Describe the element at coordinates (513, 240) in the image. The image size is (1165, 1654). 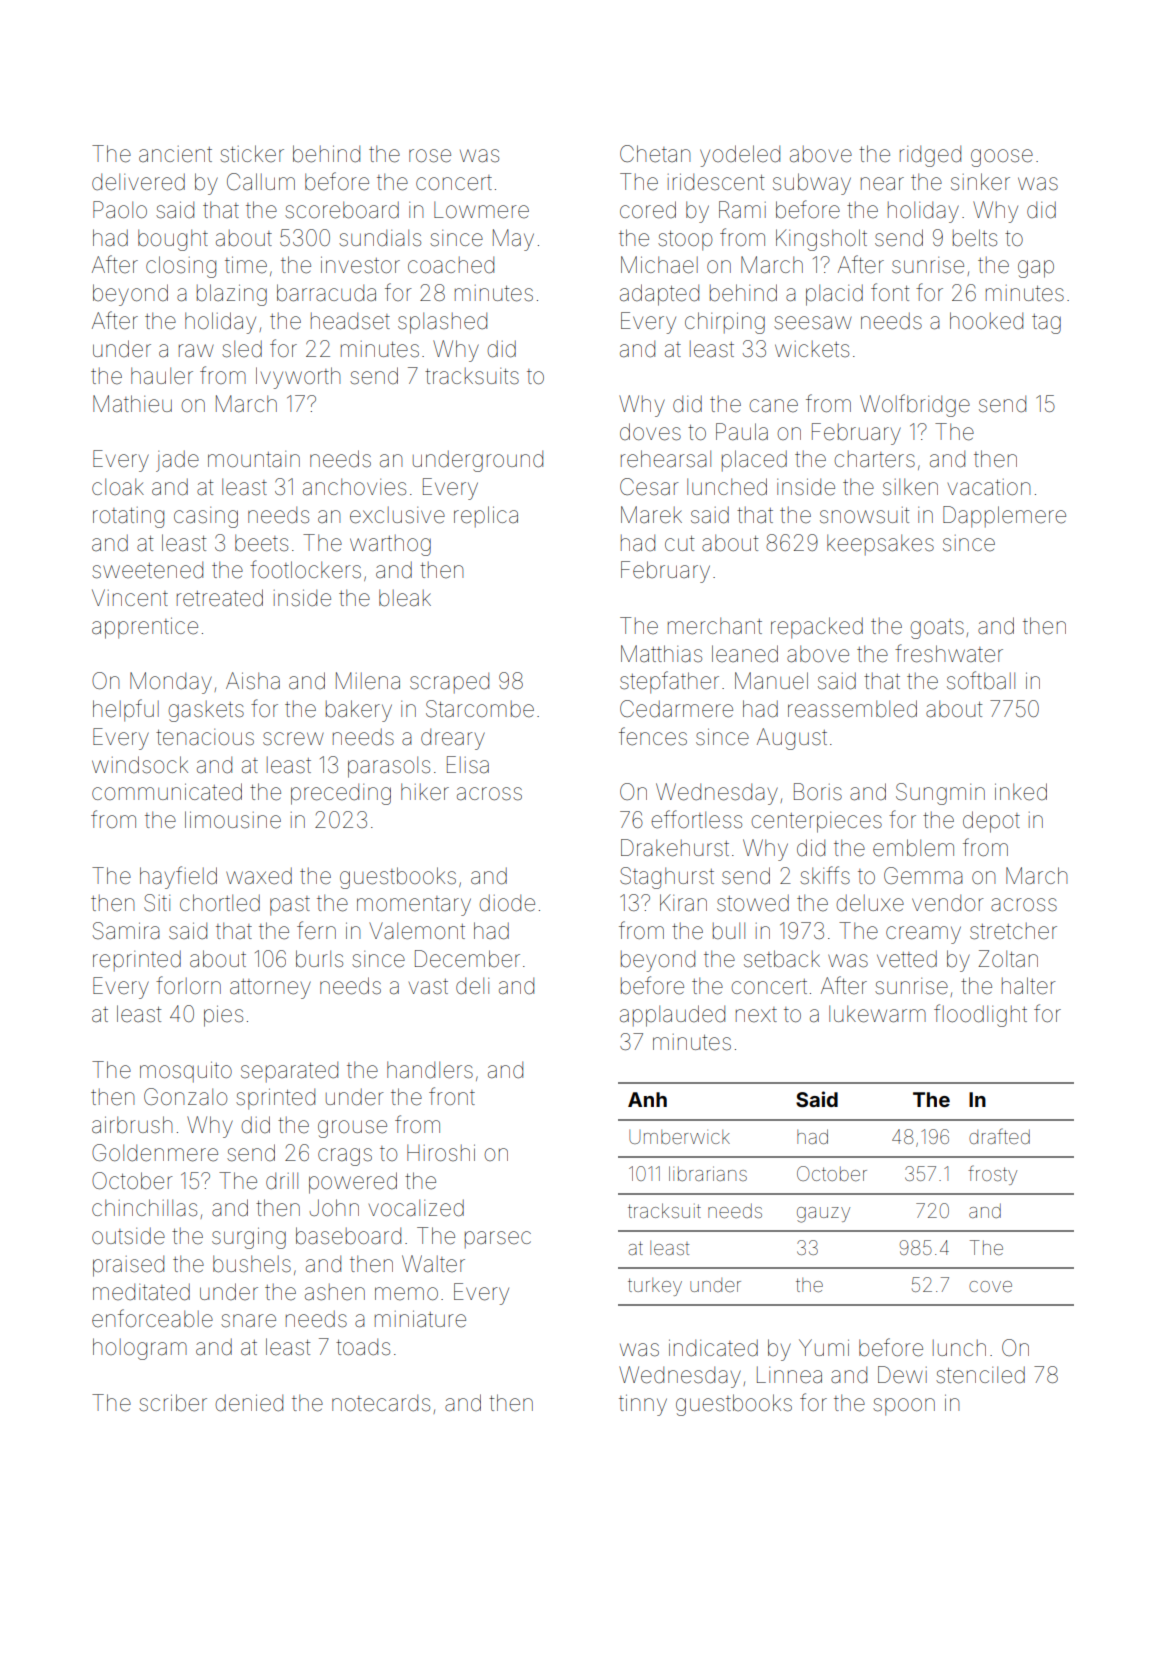
I see `May` at that location.
